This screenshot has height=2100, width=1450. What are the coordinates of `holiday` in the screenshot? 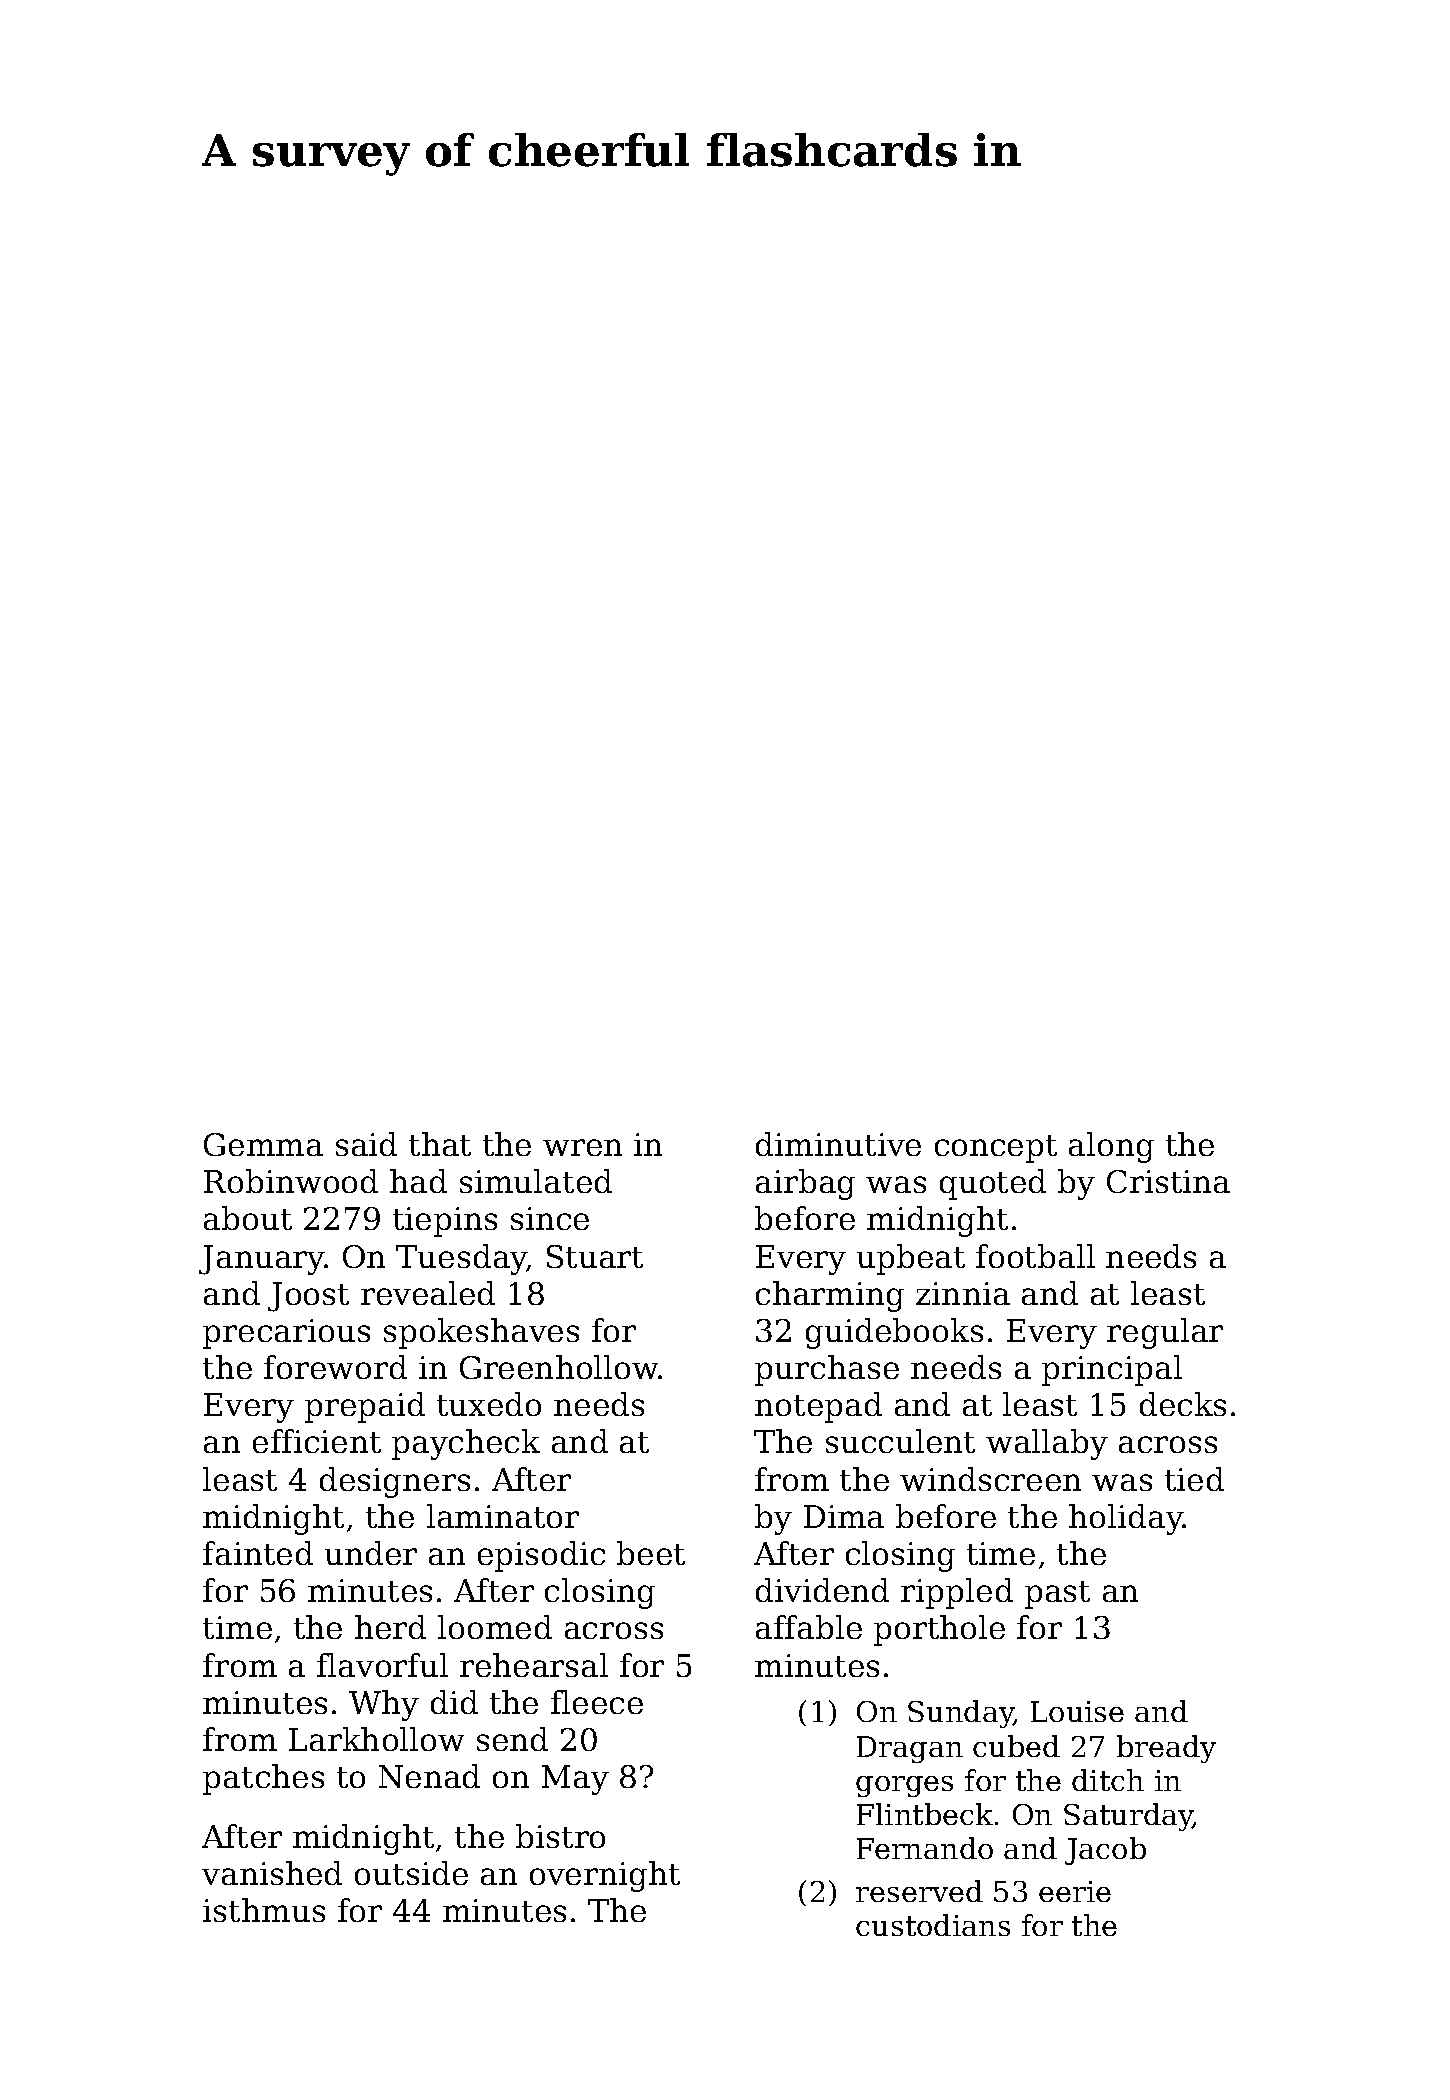 It's located at (1126, 1519).
